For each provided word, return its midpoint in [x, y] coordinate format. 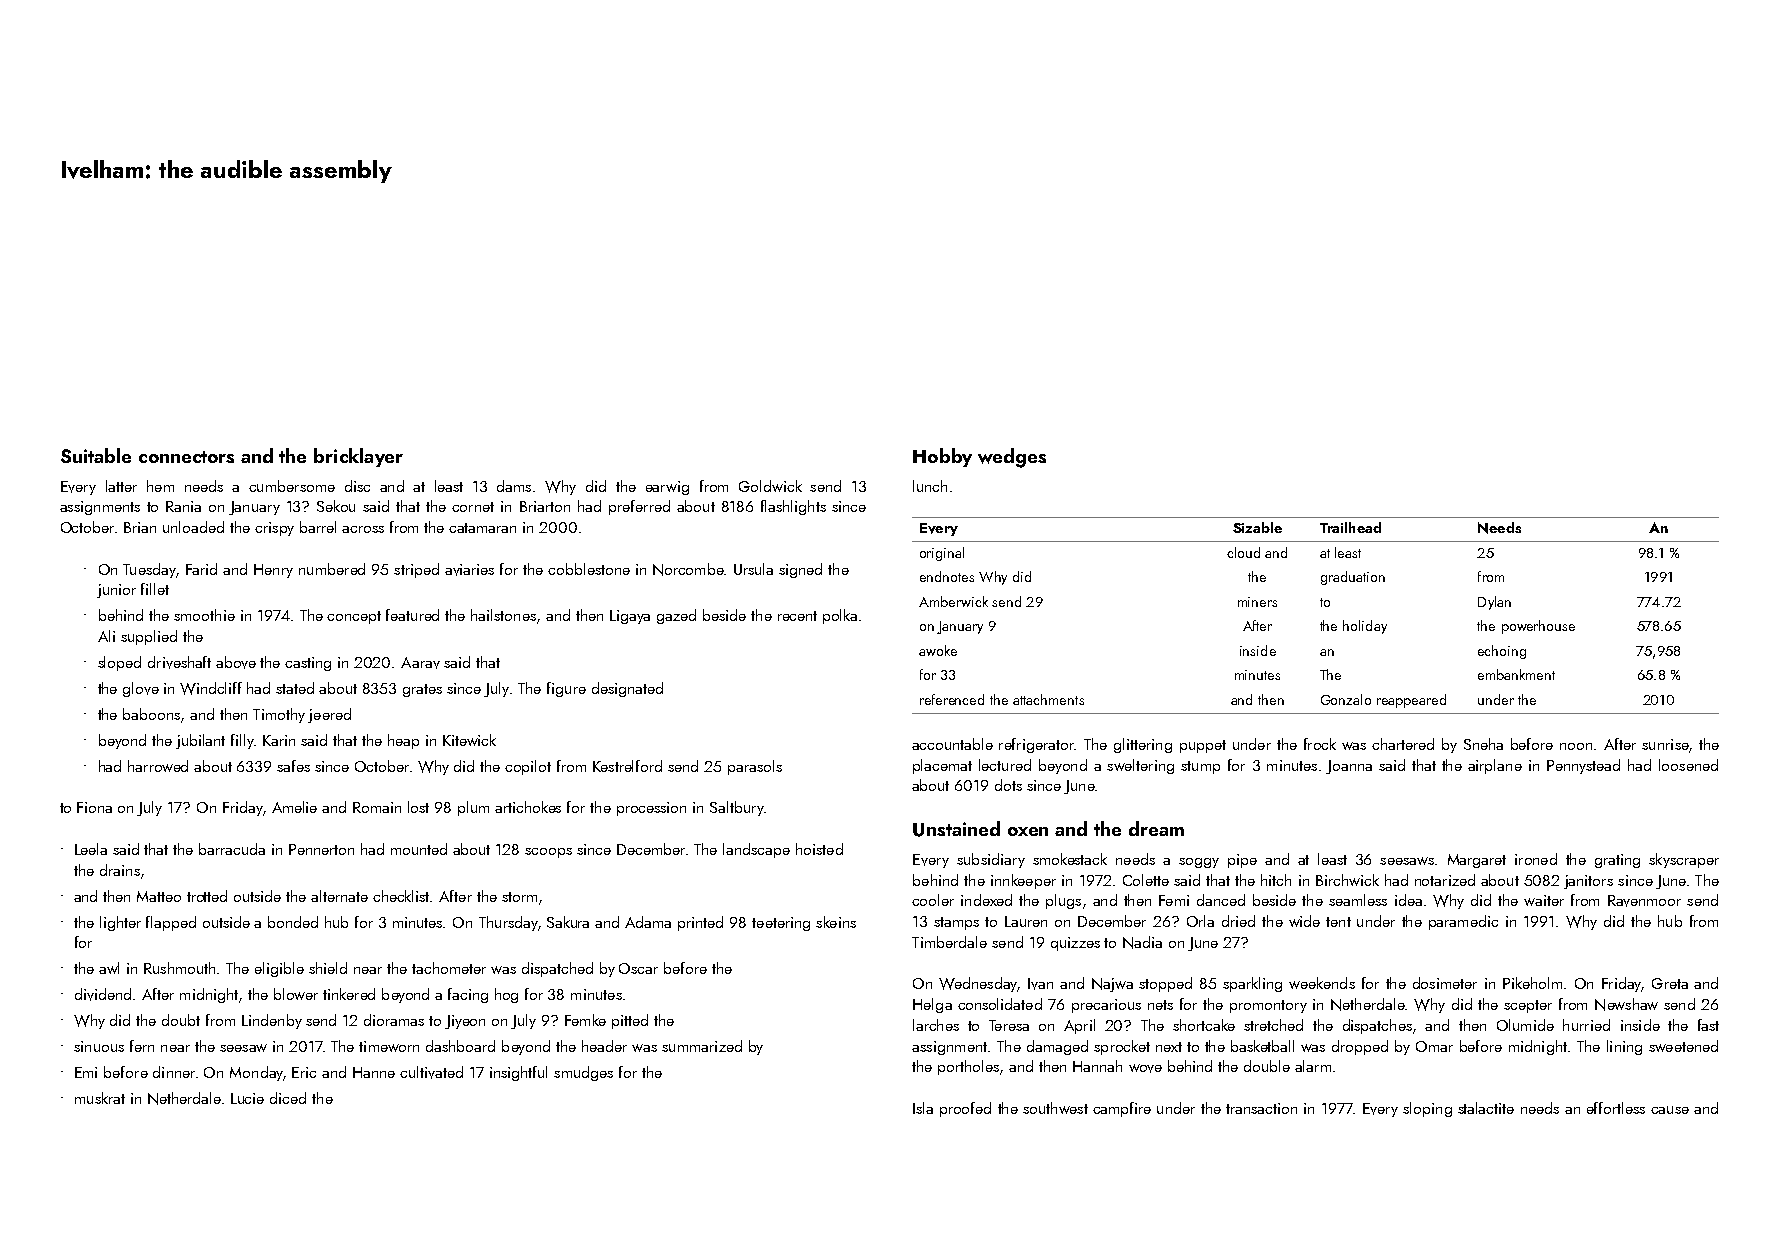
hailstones [503, 615]
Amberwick [953, 601]
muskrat [100, 1098]
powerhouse [1538, 627]
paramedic [1463, 922]
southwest [1055, 1108]
